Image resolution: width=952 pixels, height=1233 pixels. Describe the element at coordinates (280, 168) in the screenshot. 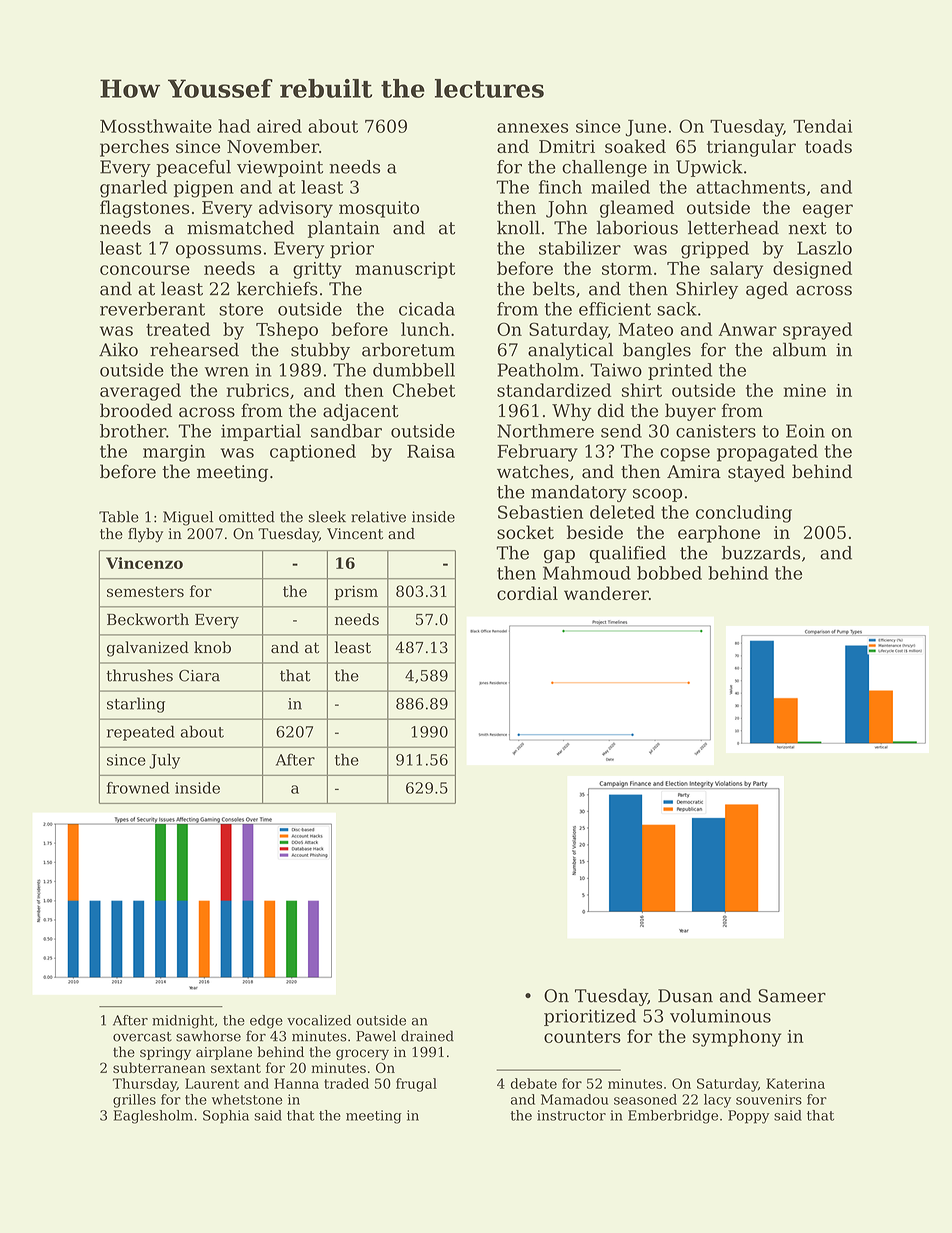

I see `viewpoint` at that location.
